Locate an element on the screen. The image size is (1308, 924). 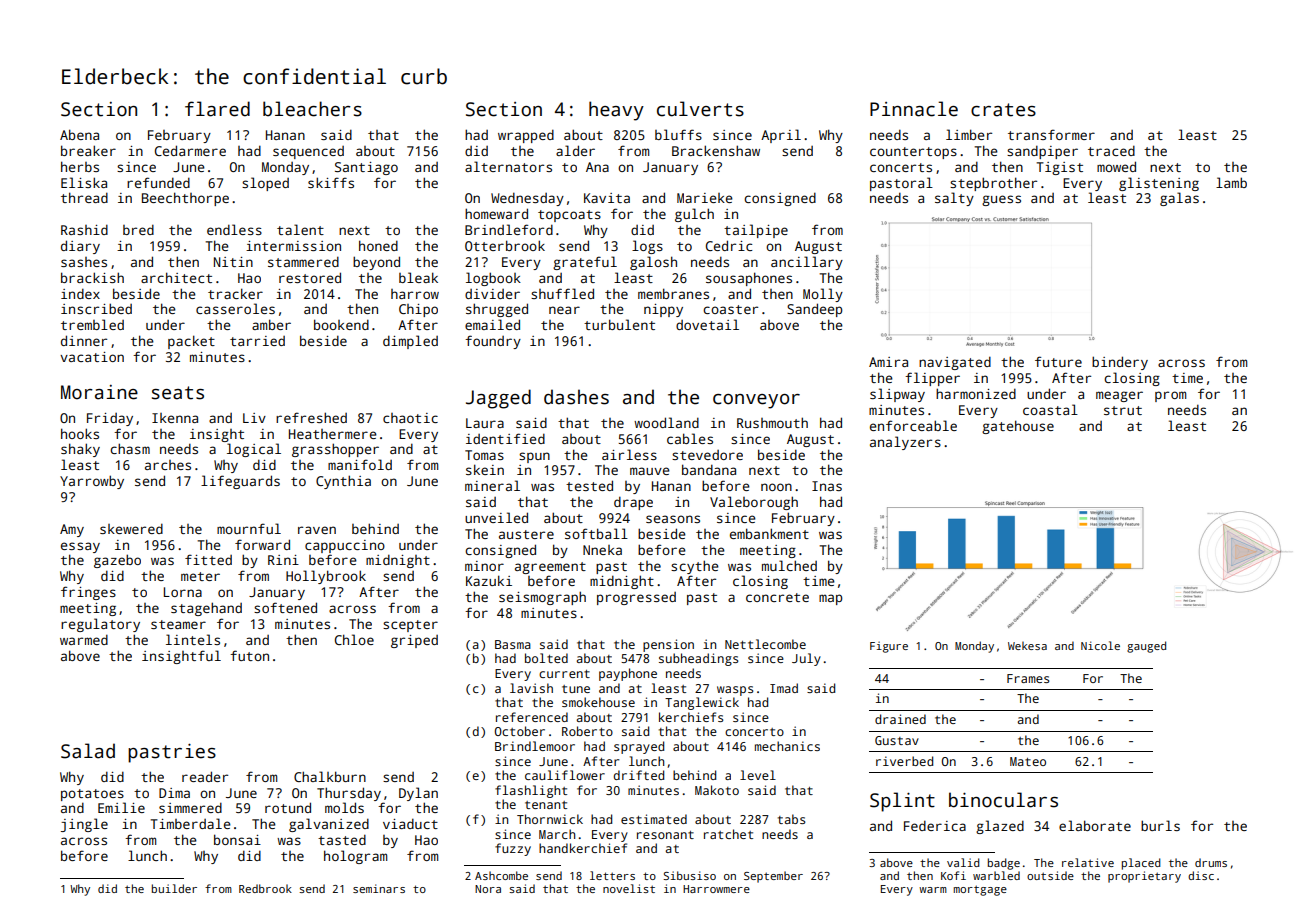
burls is located at coordinates (1160, 825).
